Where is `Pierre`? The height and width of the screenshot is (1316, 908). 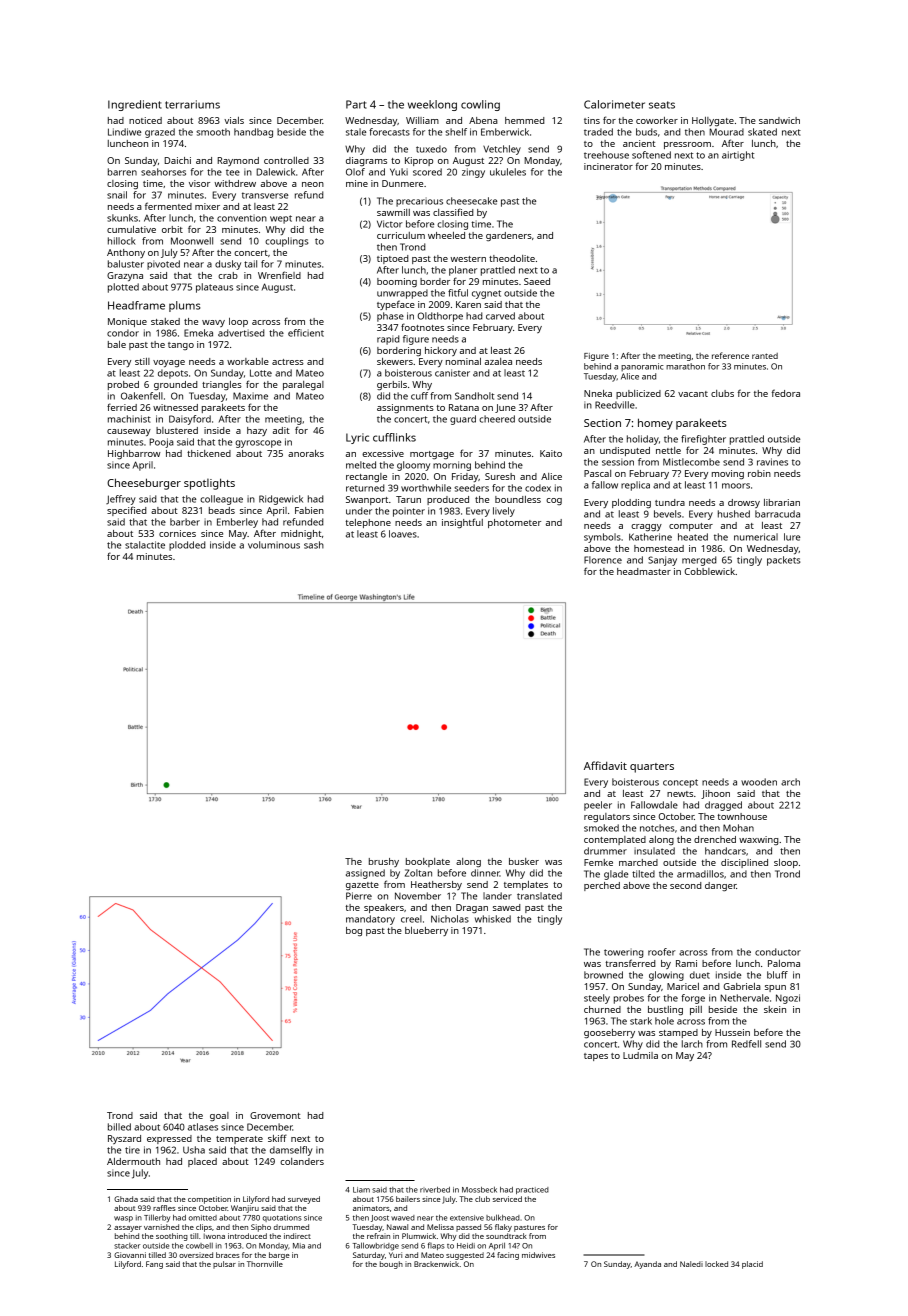 Pierre is located at coordinates (359, 896).
